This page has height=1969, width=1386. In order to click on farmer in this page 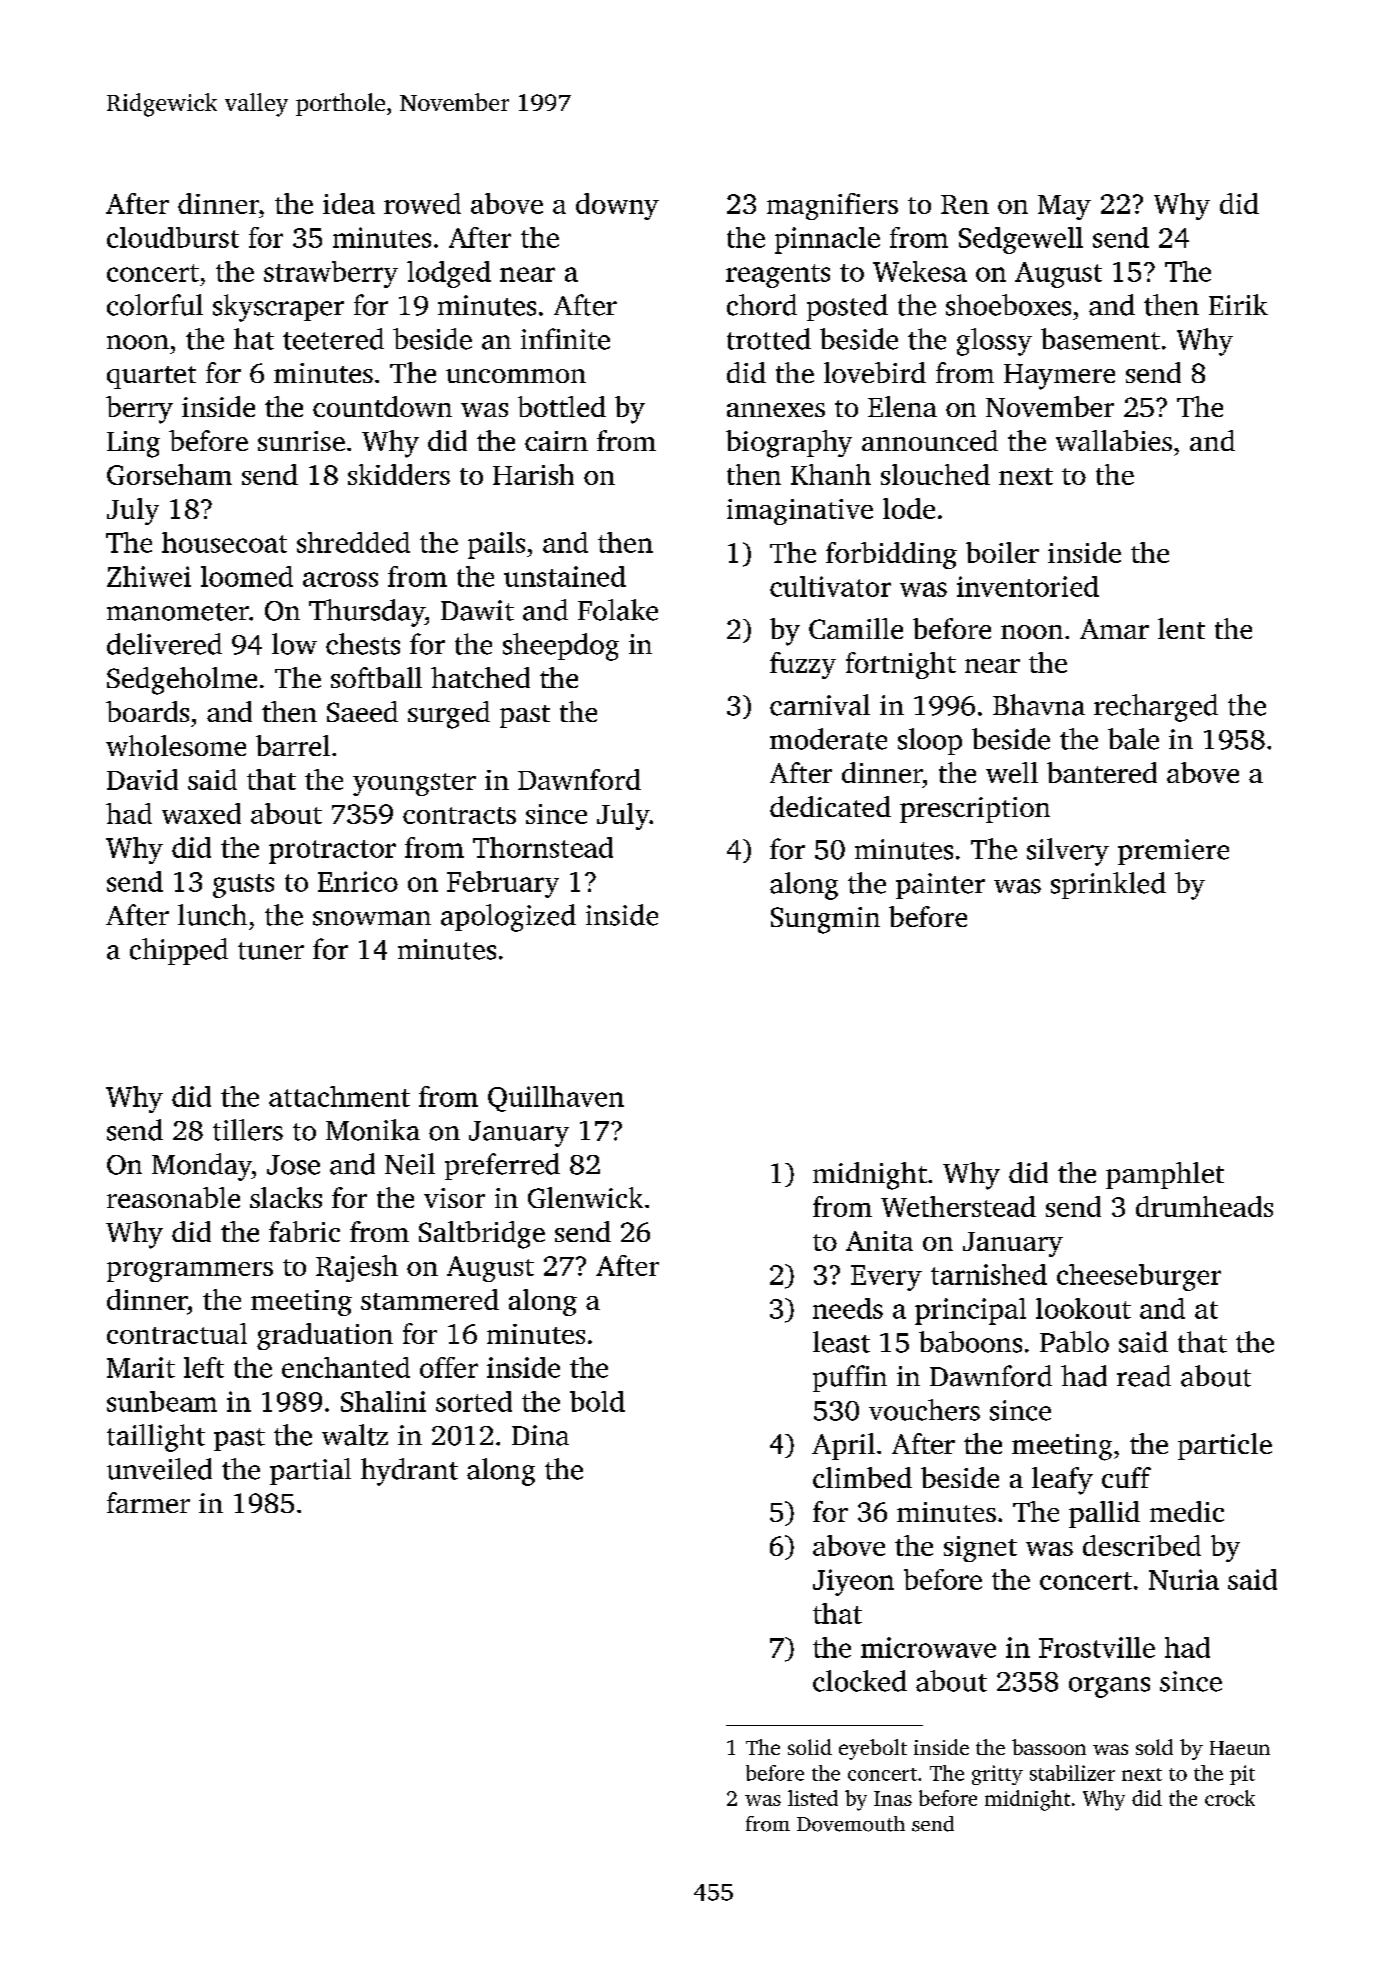, I will do `click(148, 1502)`.
